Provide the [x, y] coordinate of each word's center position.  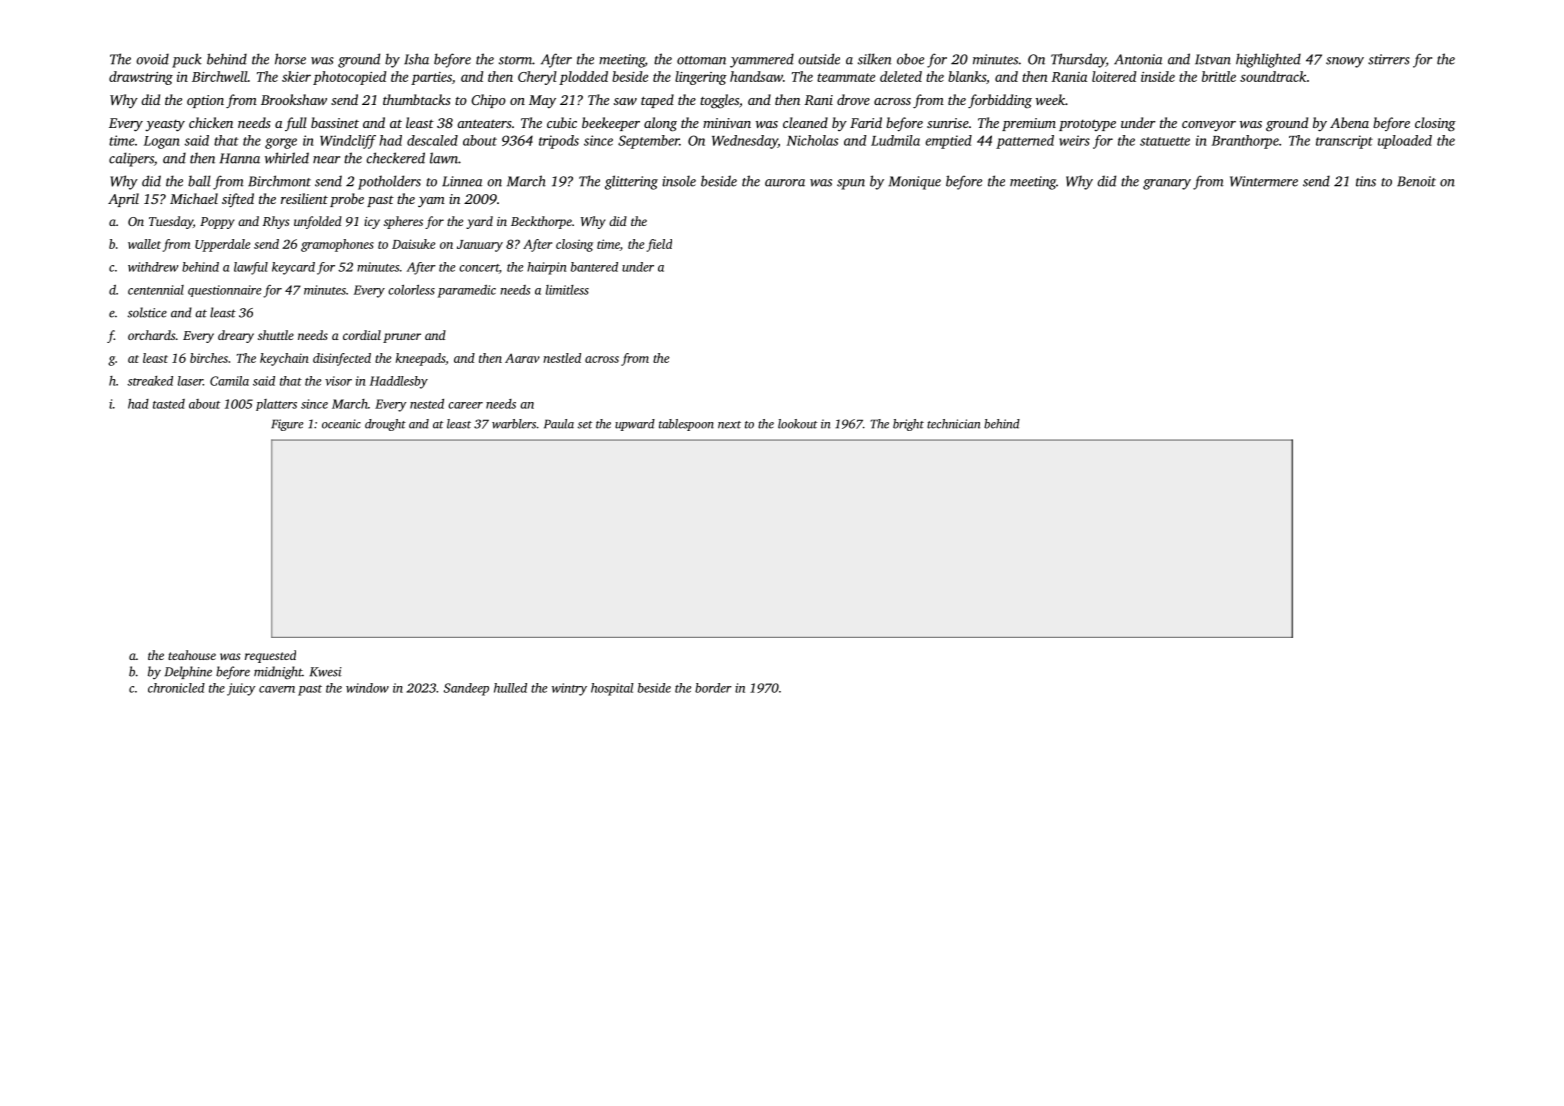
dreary [236, 336]
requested [270, 656]
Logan [162, 142]
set [585, 425]
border [713, 688]
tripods [559, 142]
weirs [1074, 140]
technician [953, 424]
